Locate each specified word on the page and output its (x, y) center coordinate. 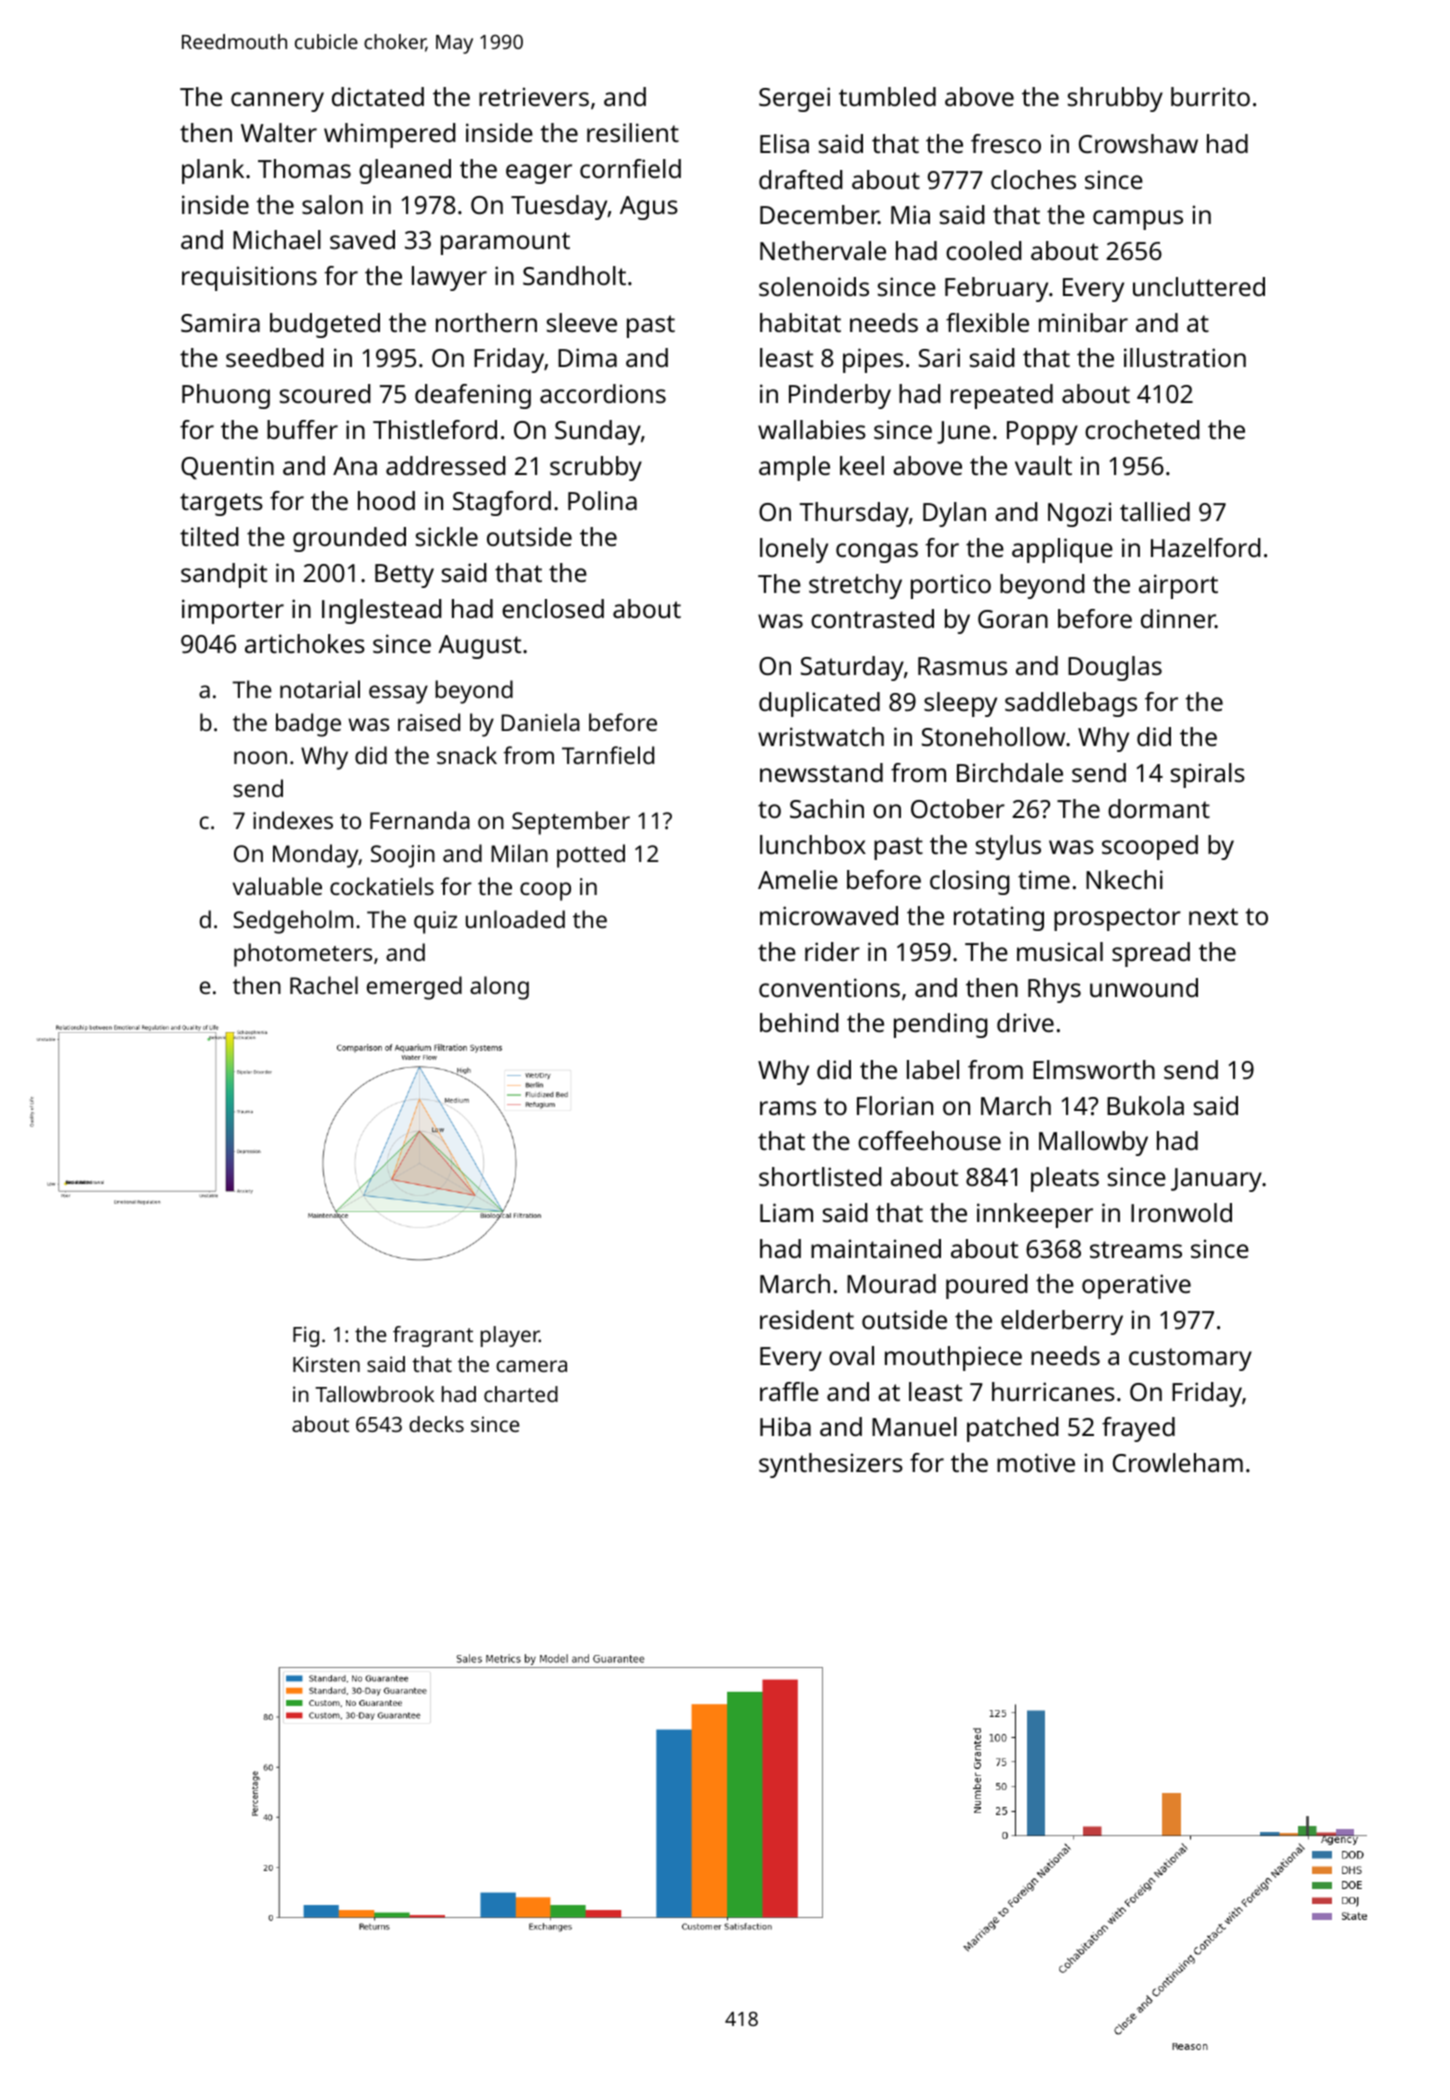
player (510, 1336)
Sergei (794, 99)
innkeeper (1035, 1215)
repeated (1002, 396)
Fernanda (420, 820)
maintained (876, 1248)
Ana (355, 466)
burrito (1210, 96)
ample (794, 468)
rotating (999, 918)
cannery (277, 102)
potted (591, 856)
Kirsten (326, 1364)
